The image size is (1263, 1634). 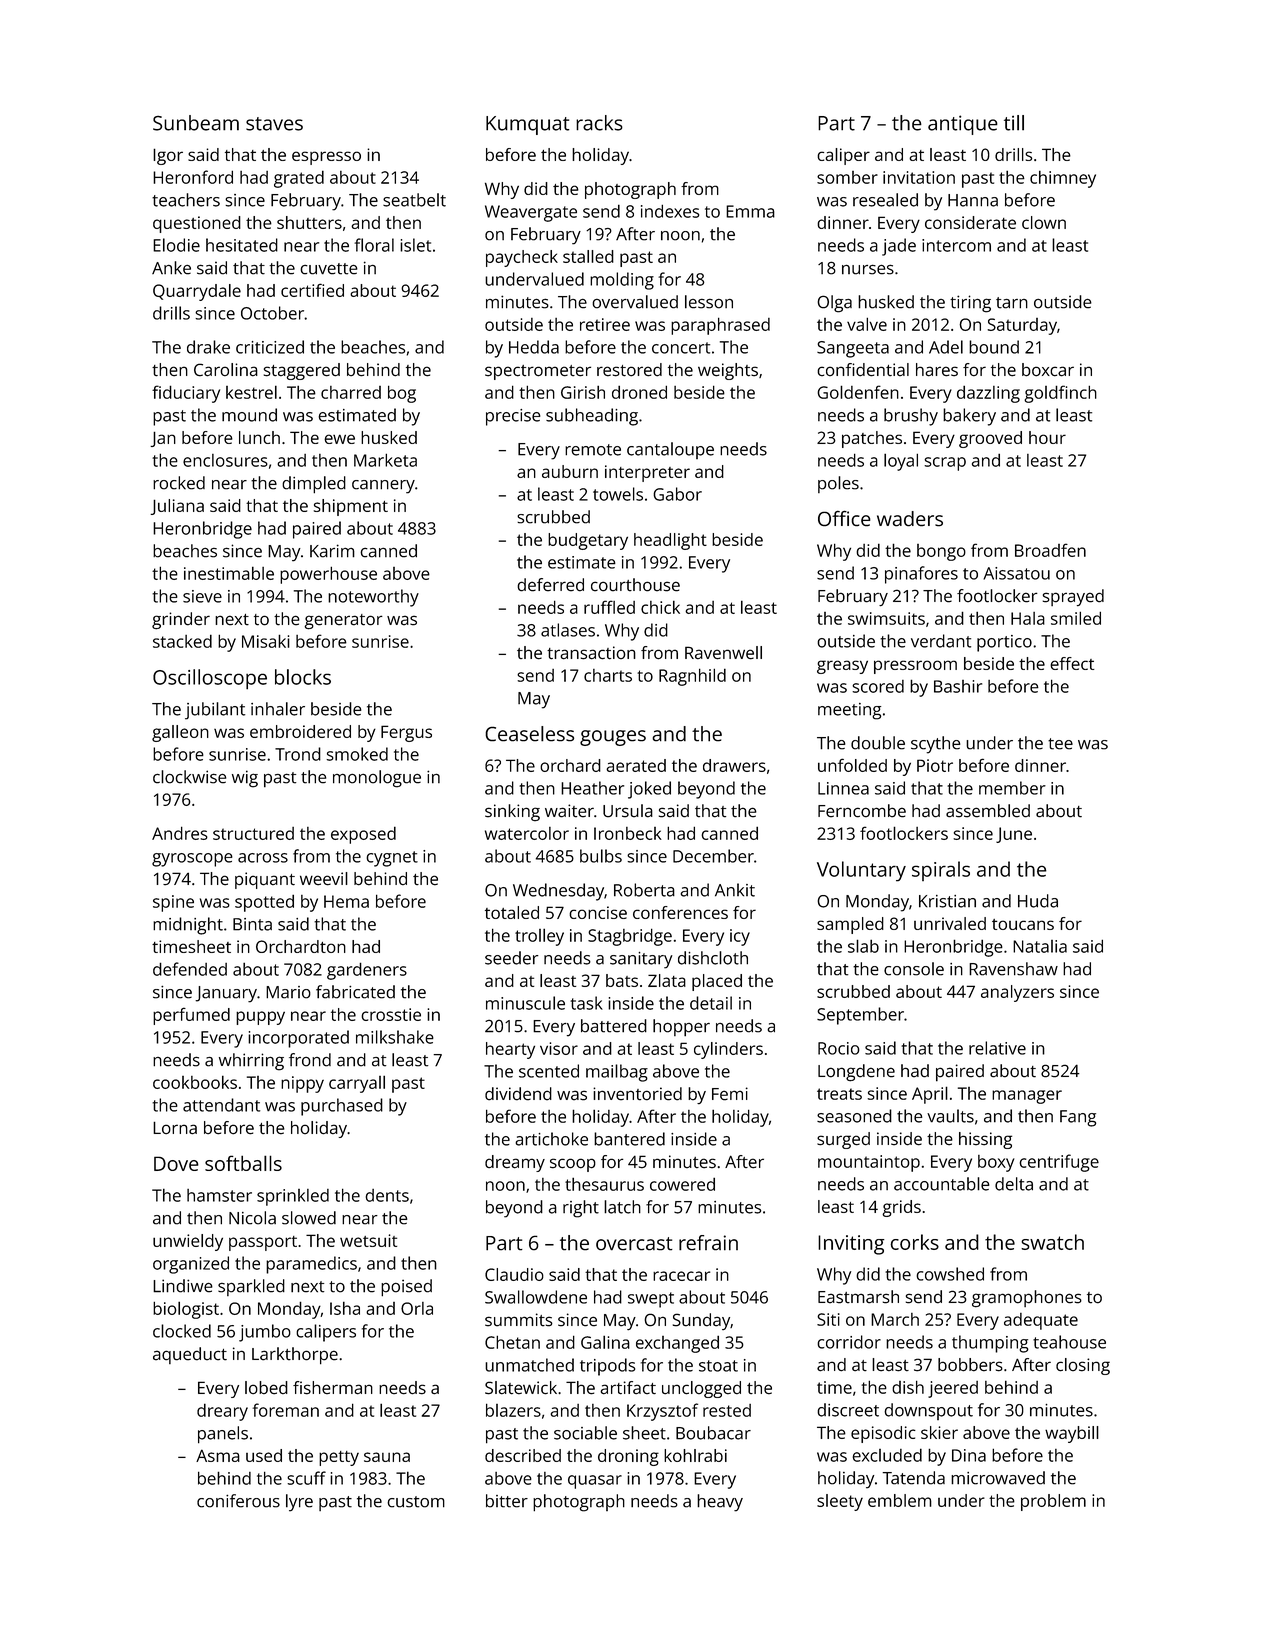 What do you see at coordinates (1040, 946) in the document?
I see `Natalia` at bounding box center [1040, 946].
